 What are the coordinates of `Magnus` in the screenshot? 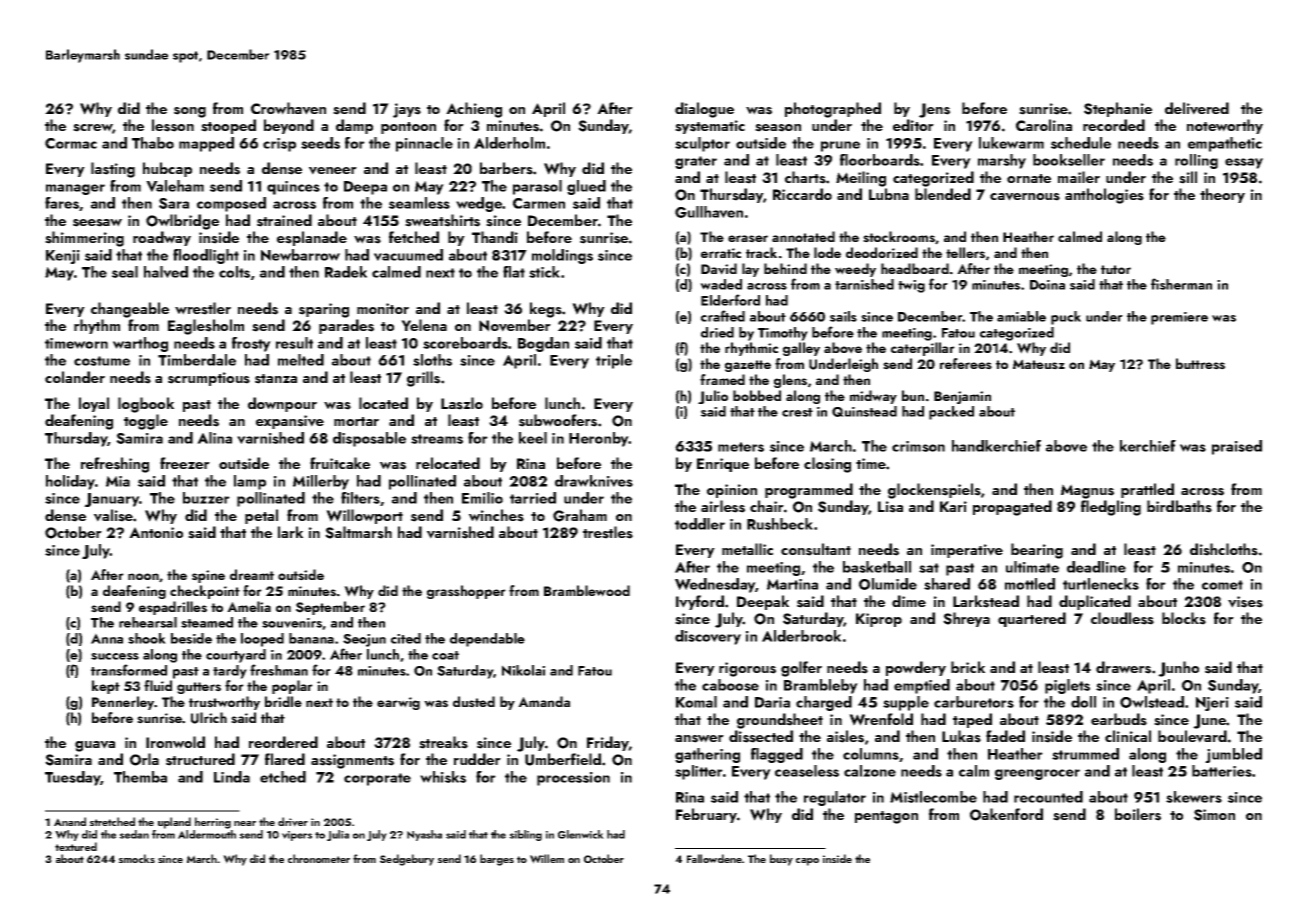 It's located at (1087, 491).
